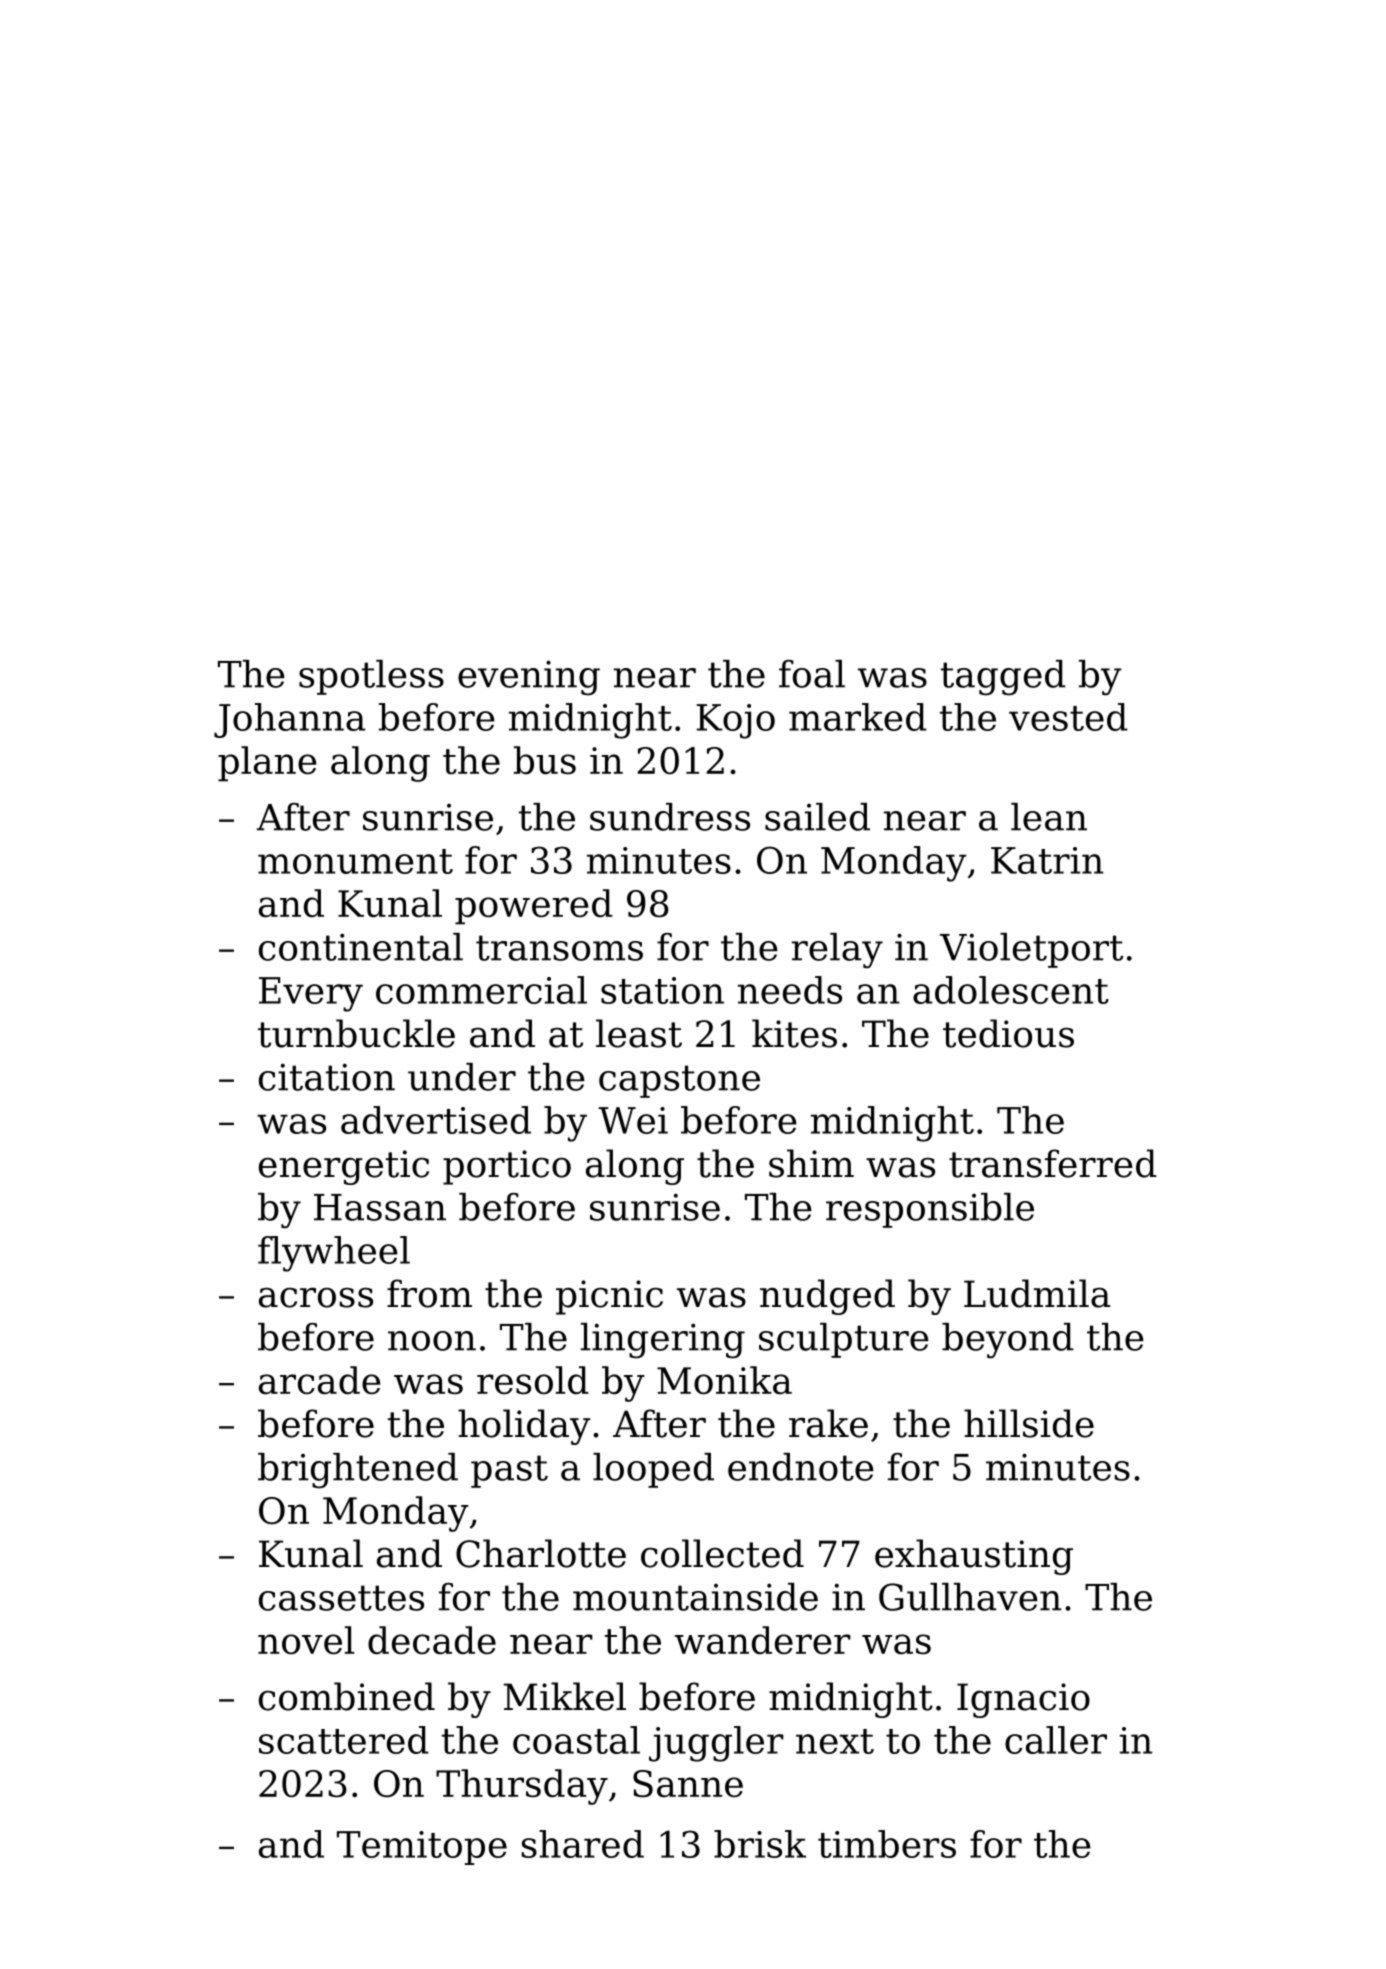 The height and width of the image is (1969, 1386). Describe the element at coordinates (827, 1297) in the image. I see `nudged` at that location.
